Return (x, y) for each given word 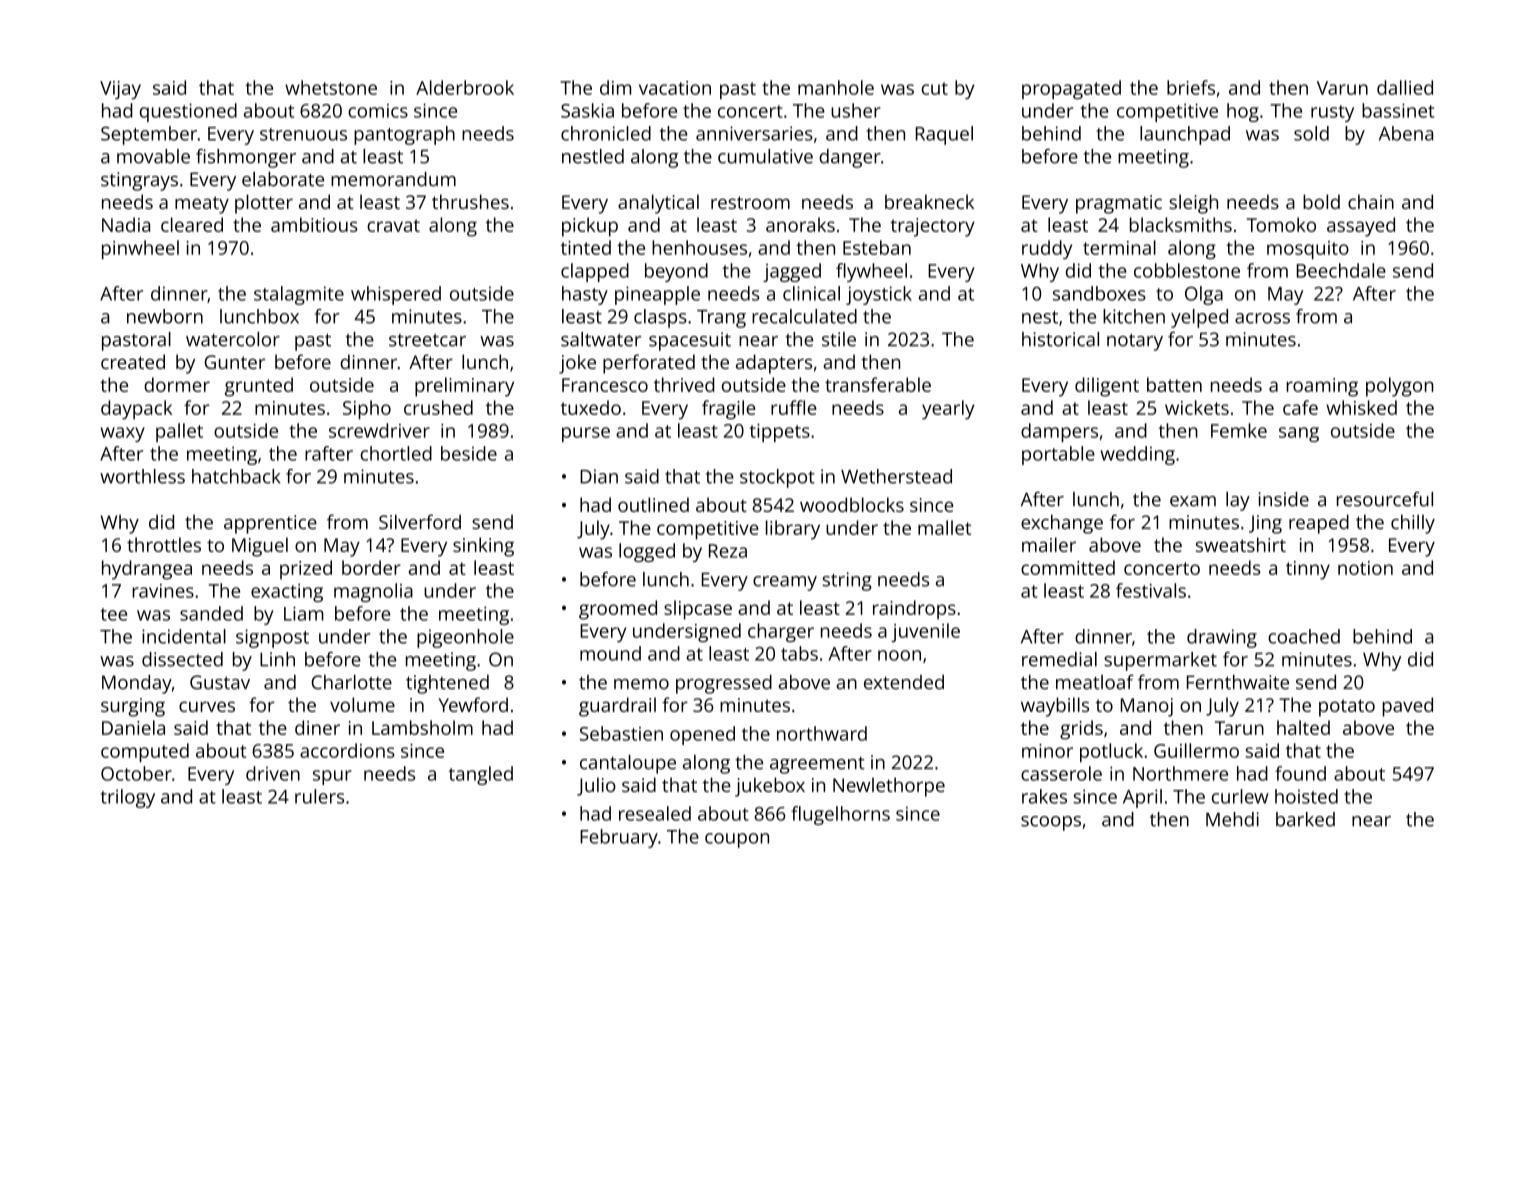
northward (822, 733)
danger (850, 158)
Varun (1342, 88)
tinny (1308, 570)
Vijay (120, 90)
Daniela (133, 727)
